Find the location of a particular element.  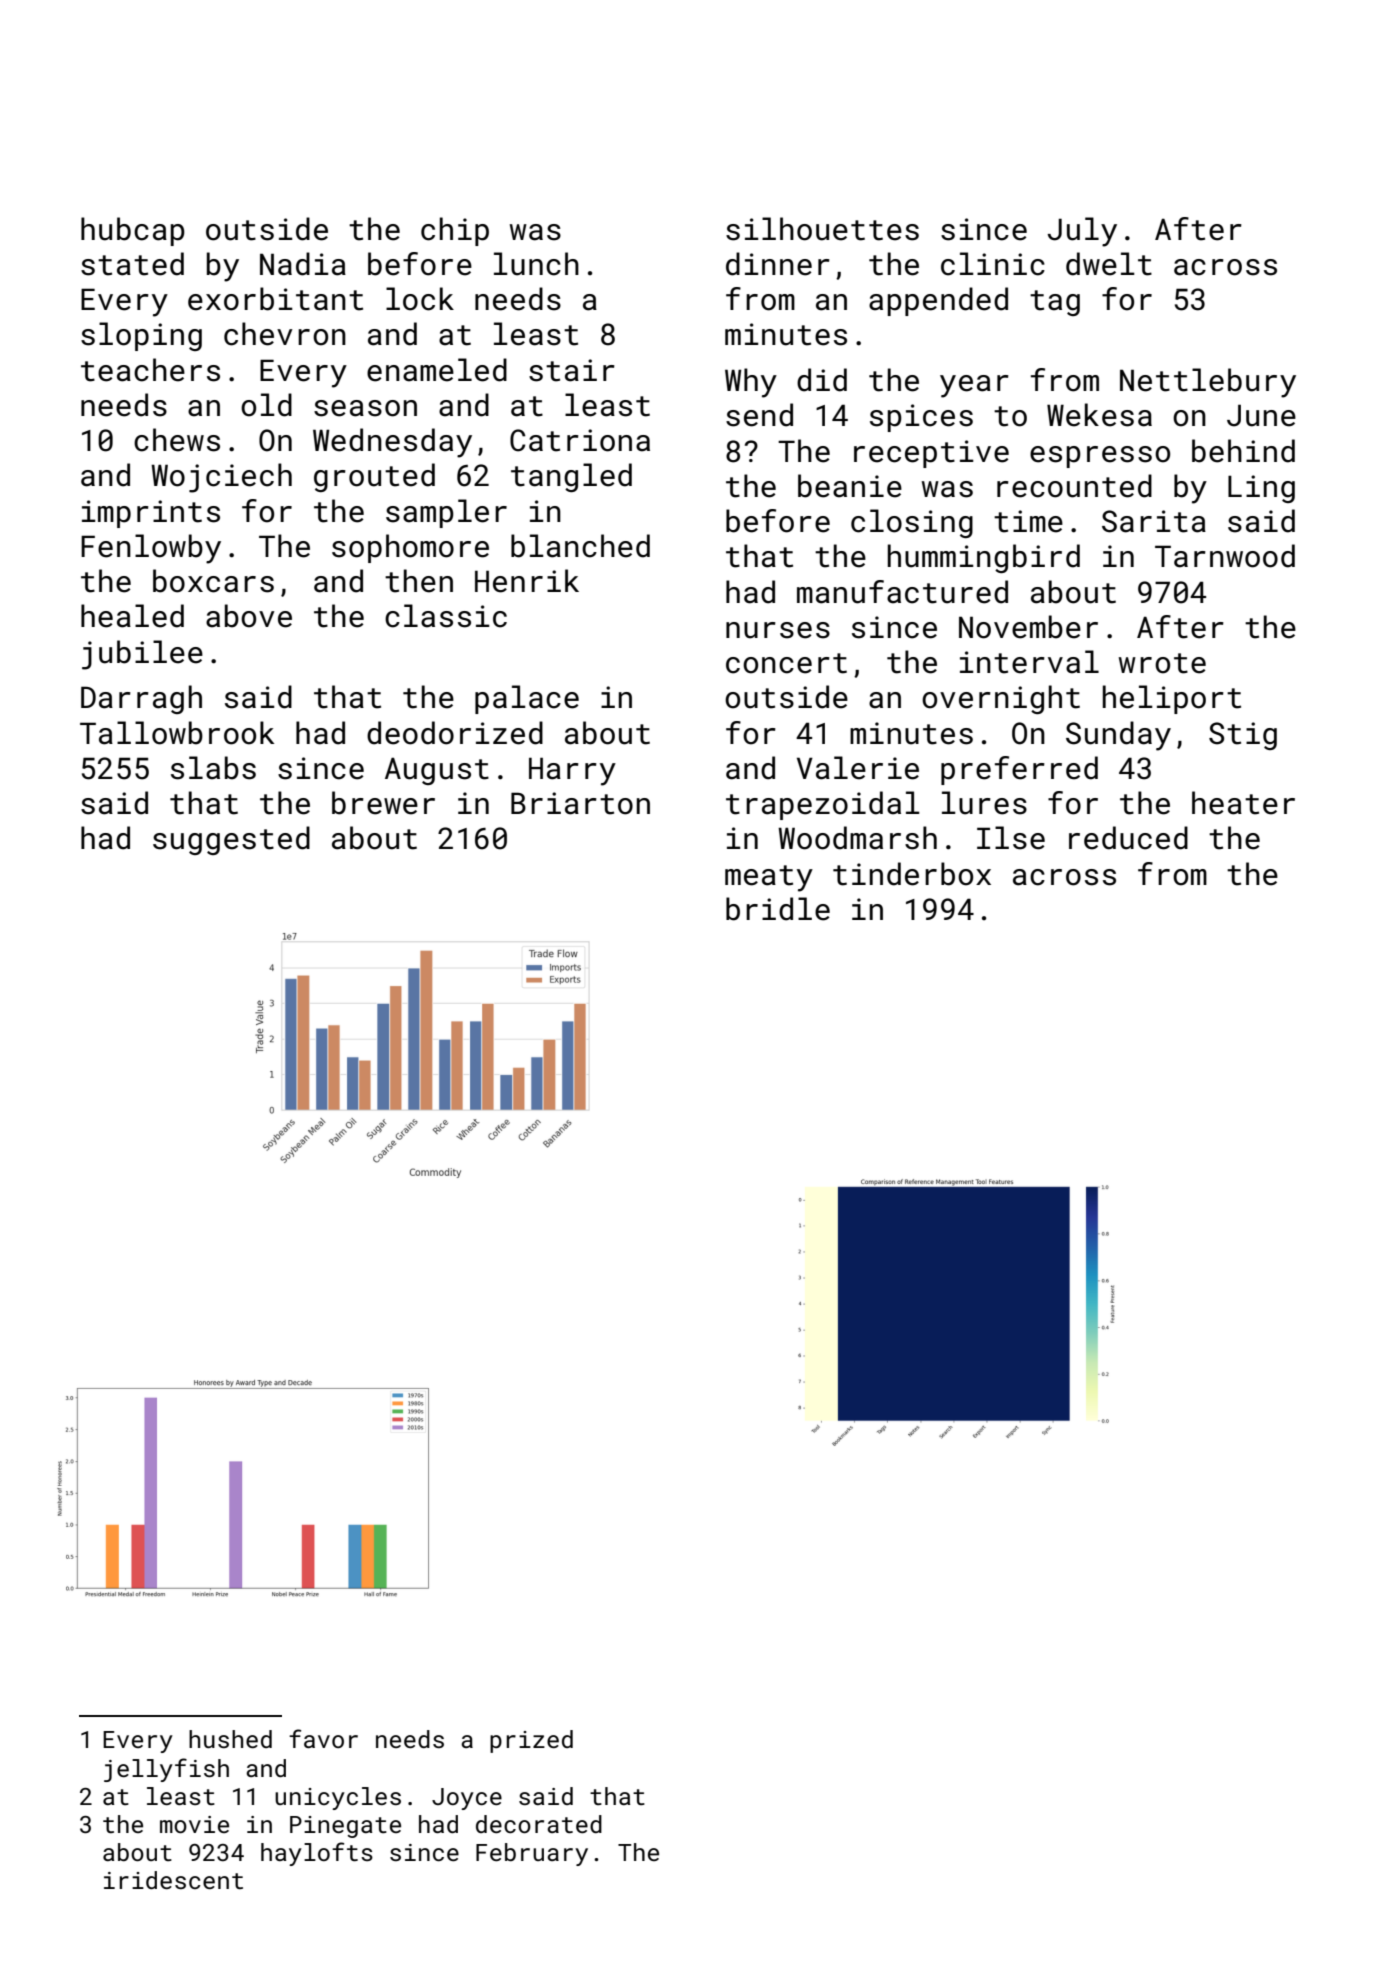

decorated is located at coordinates (539, 1824).
